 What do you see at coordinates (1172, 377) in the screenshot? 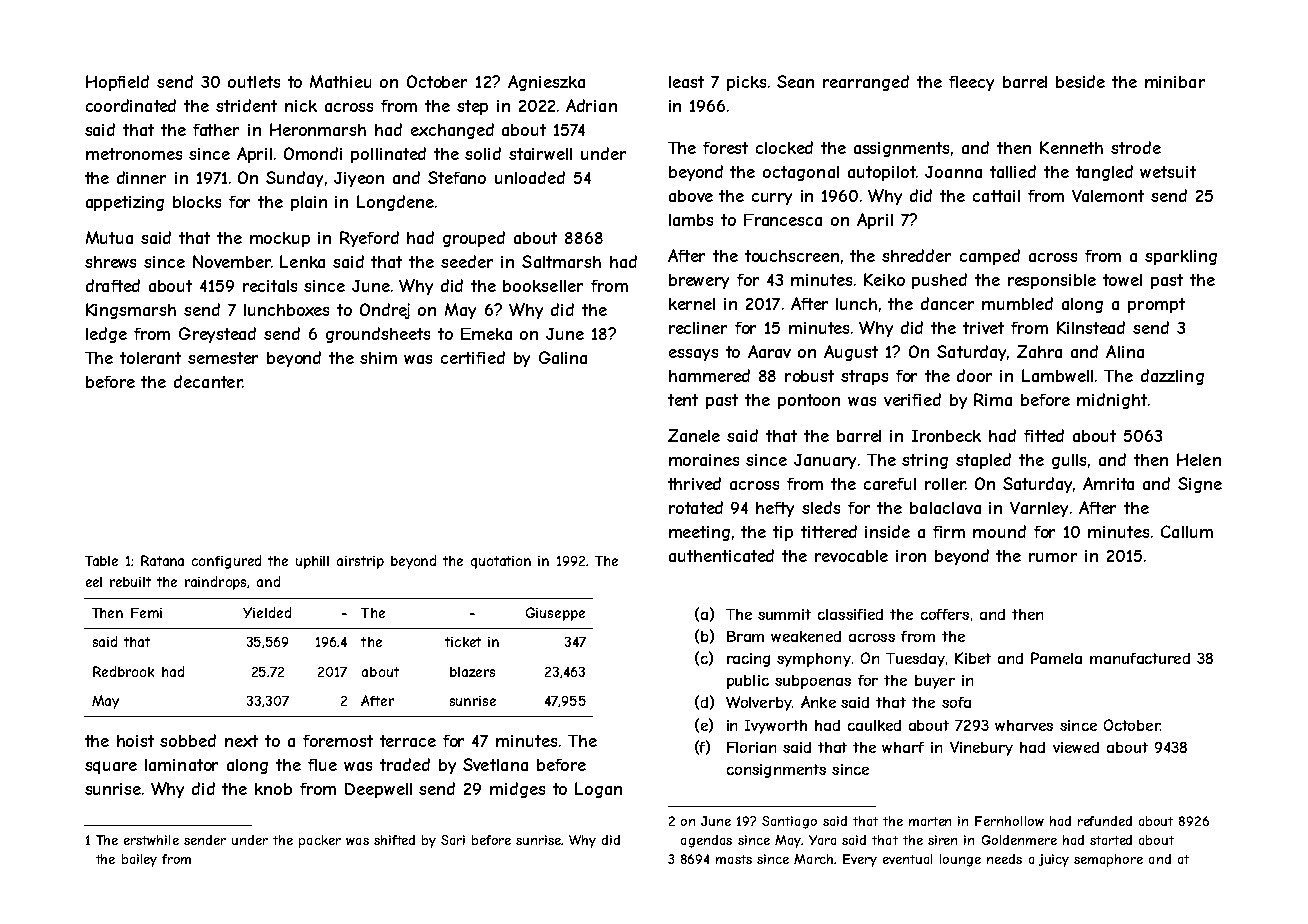
I see `dazzling` at bounding box center [1172, 377].
